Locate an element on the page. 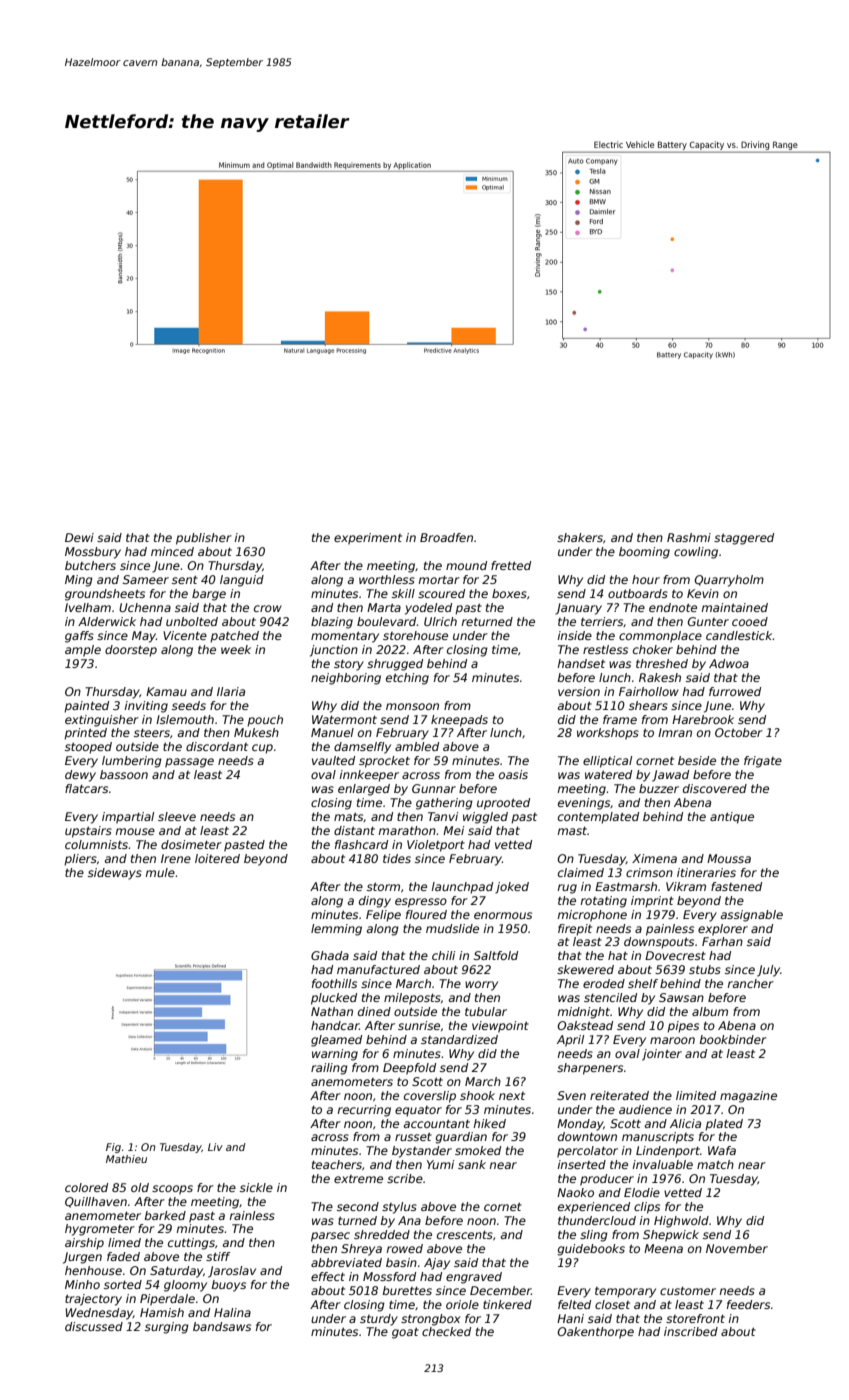  Kamau is located at coordinates (166, 691).
